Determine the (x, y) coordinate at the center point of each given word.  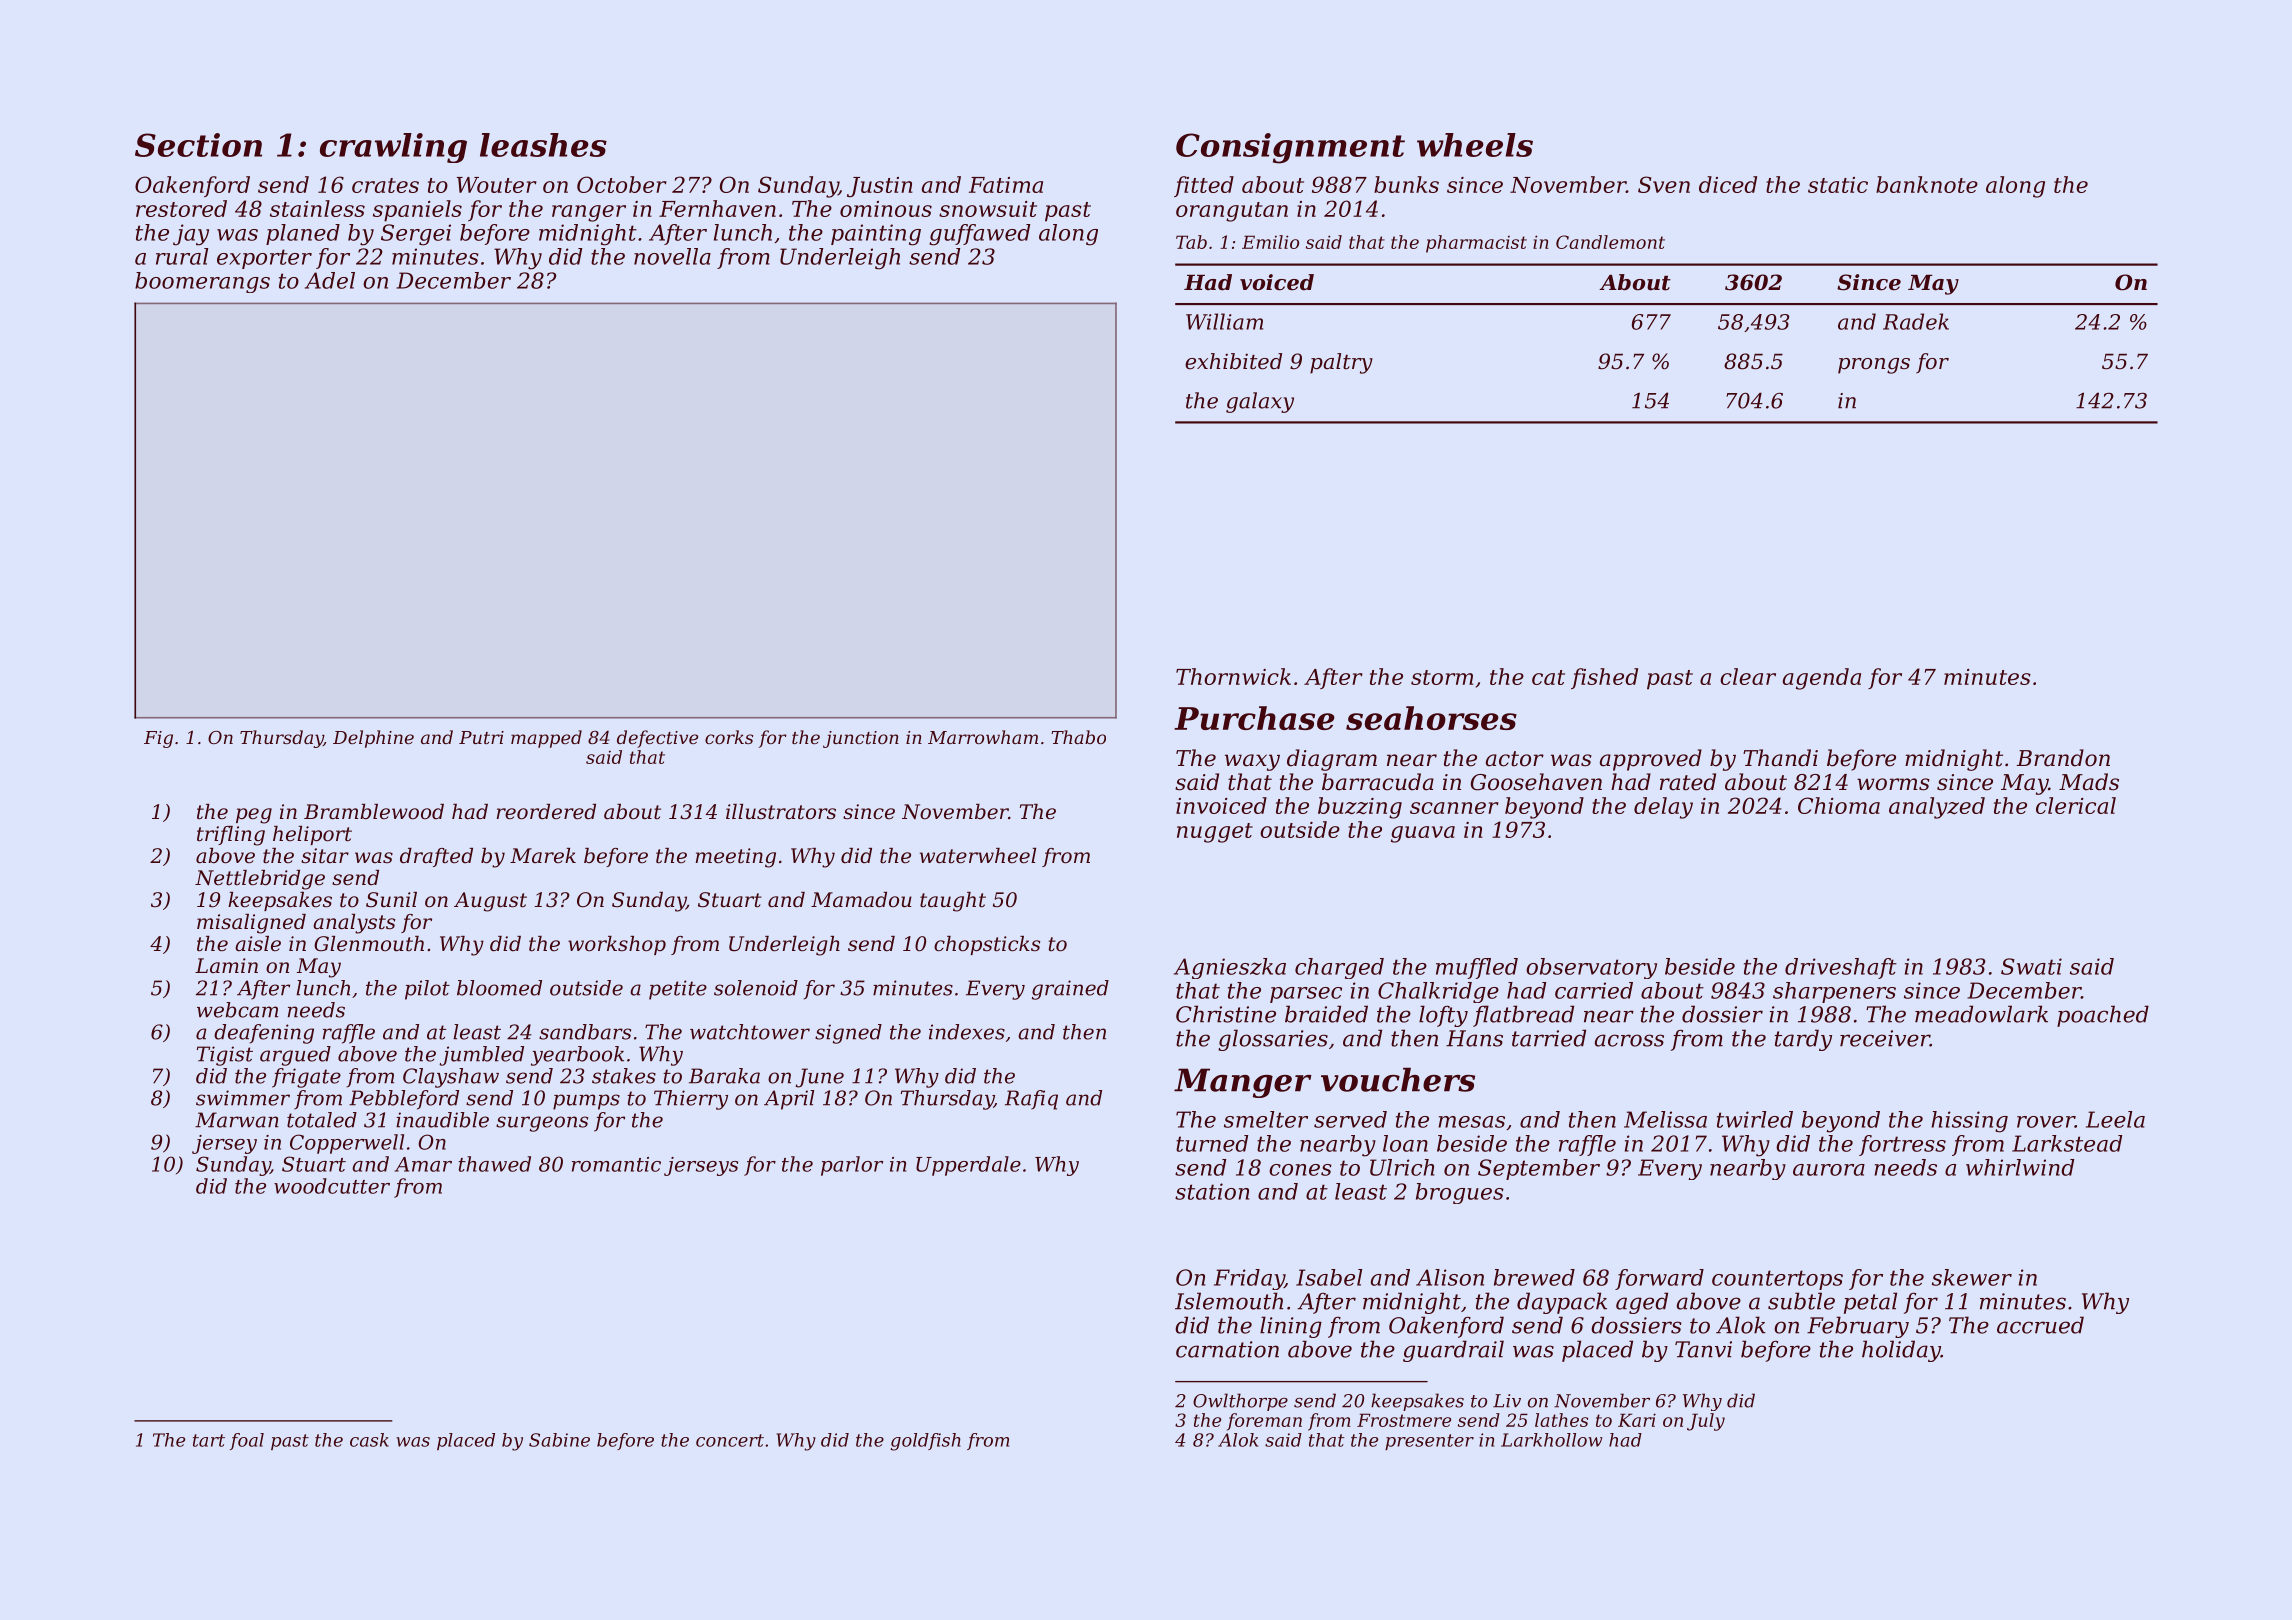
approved (1651, 760)
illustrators (781, 812)
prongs (1874, 366)
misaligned (251, 924)
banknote (1927, 184)
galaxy (1260, 402)
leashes (543, 145)
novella (672, 256)
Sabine (559, 1440)
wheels (1475, 145)
